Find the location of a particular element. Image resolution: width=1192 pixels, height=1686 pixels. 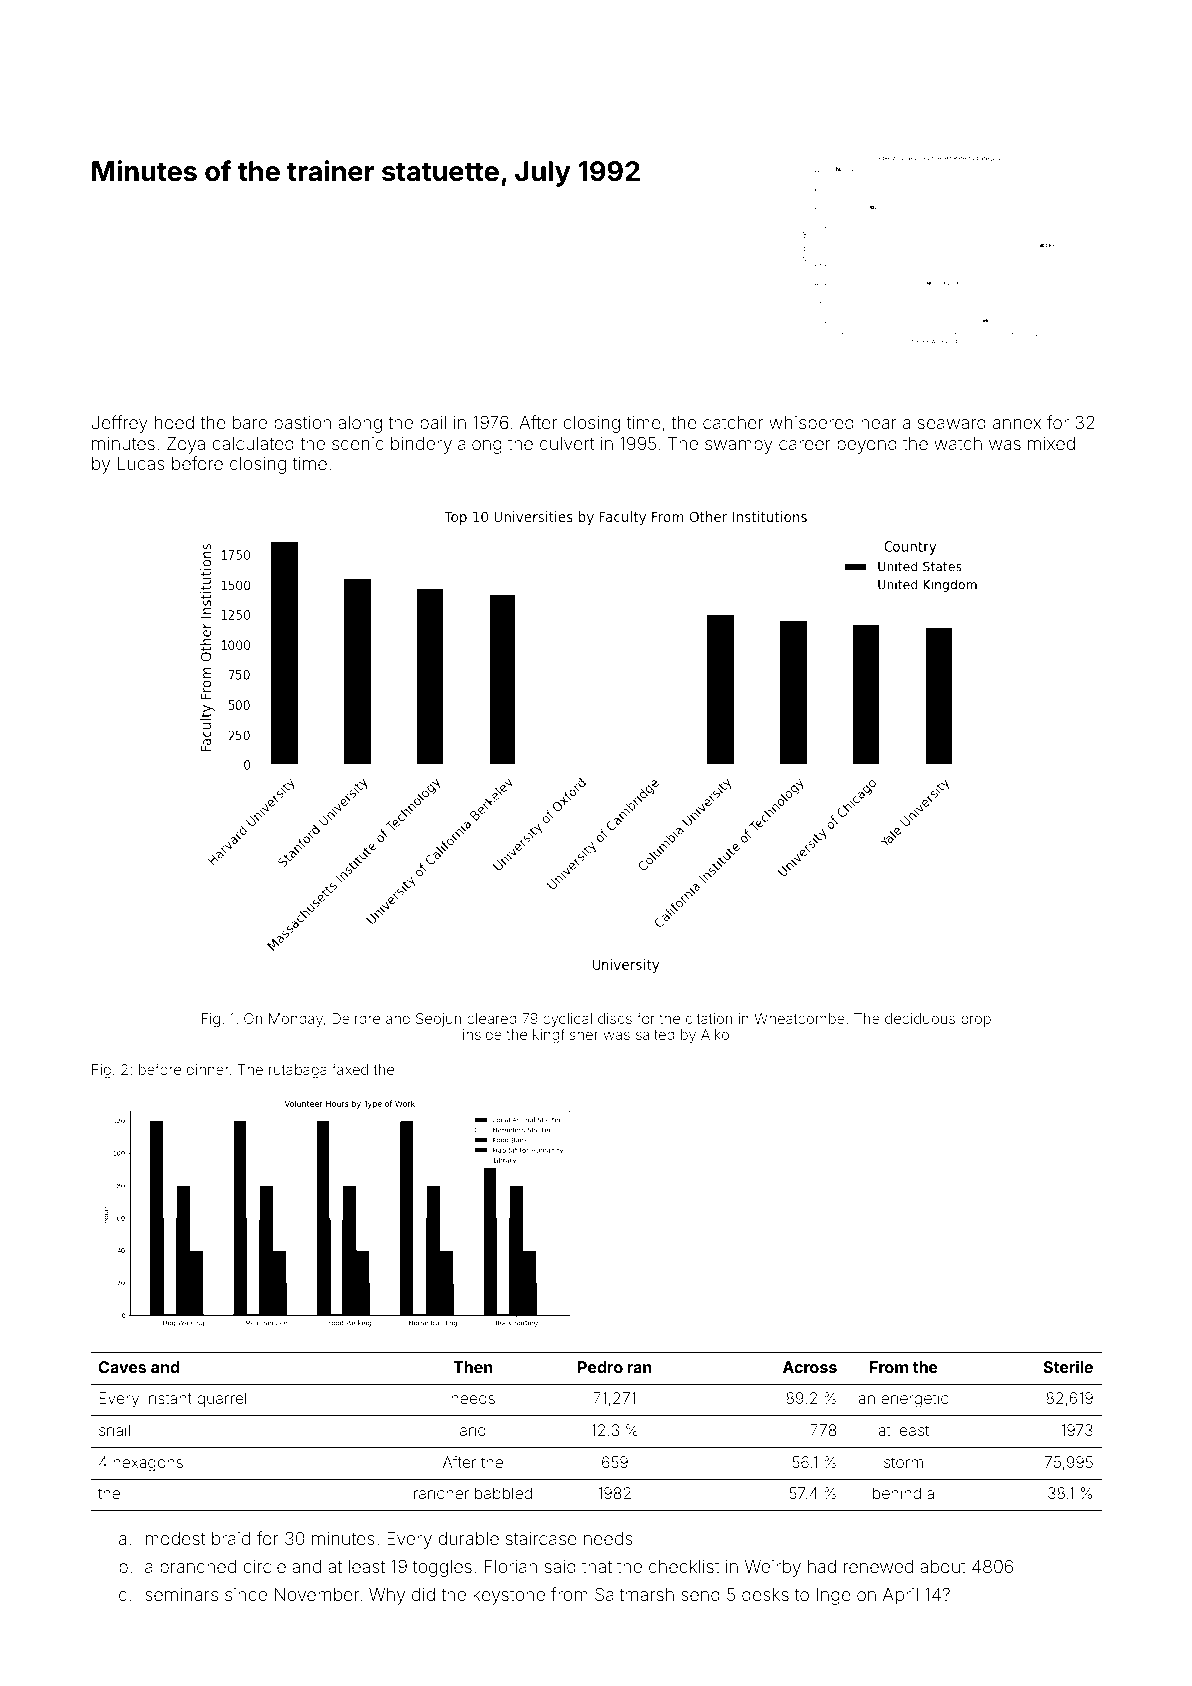

deciduous is located at coordinates (920, 1018).
